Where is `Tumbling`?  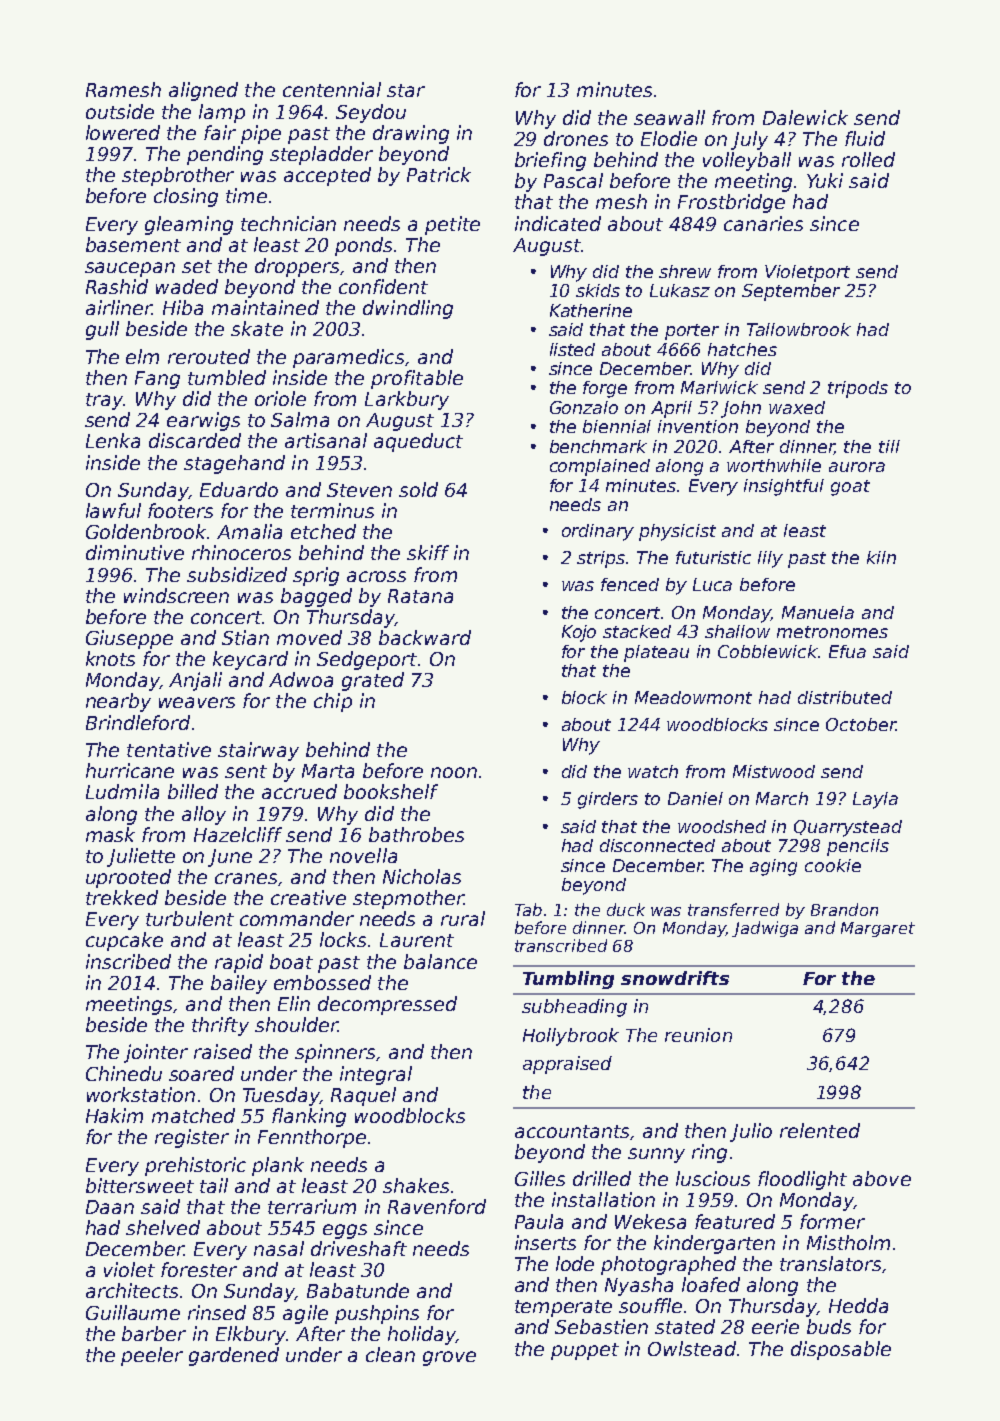 Tumbling is located at coordinates (568, 980).
